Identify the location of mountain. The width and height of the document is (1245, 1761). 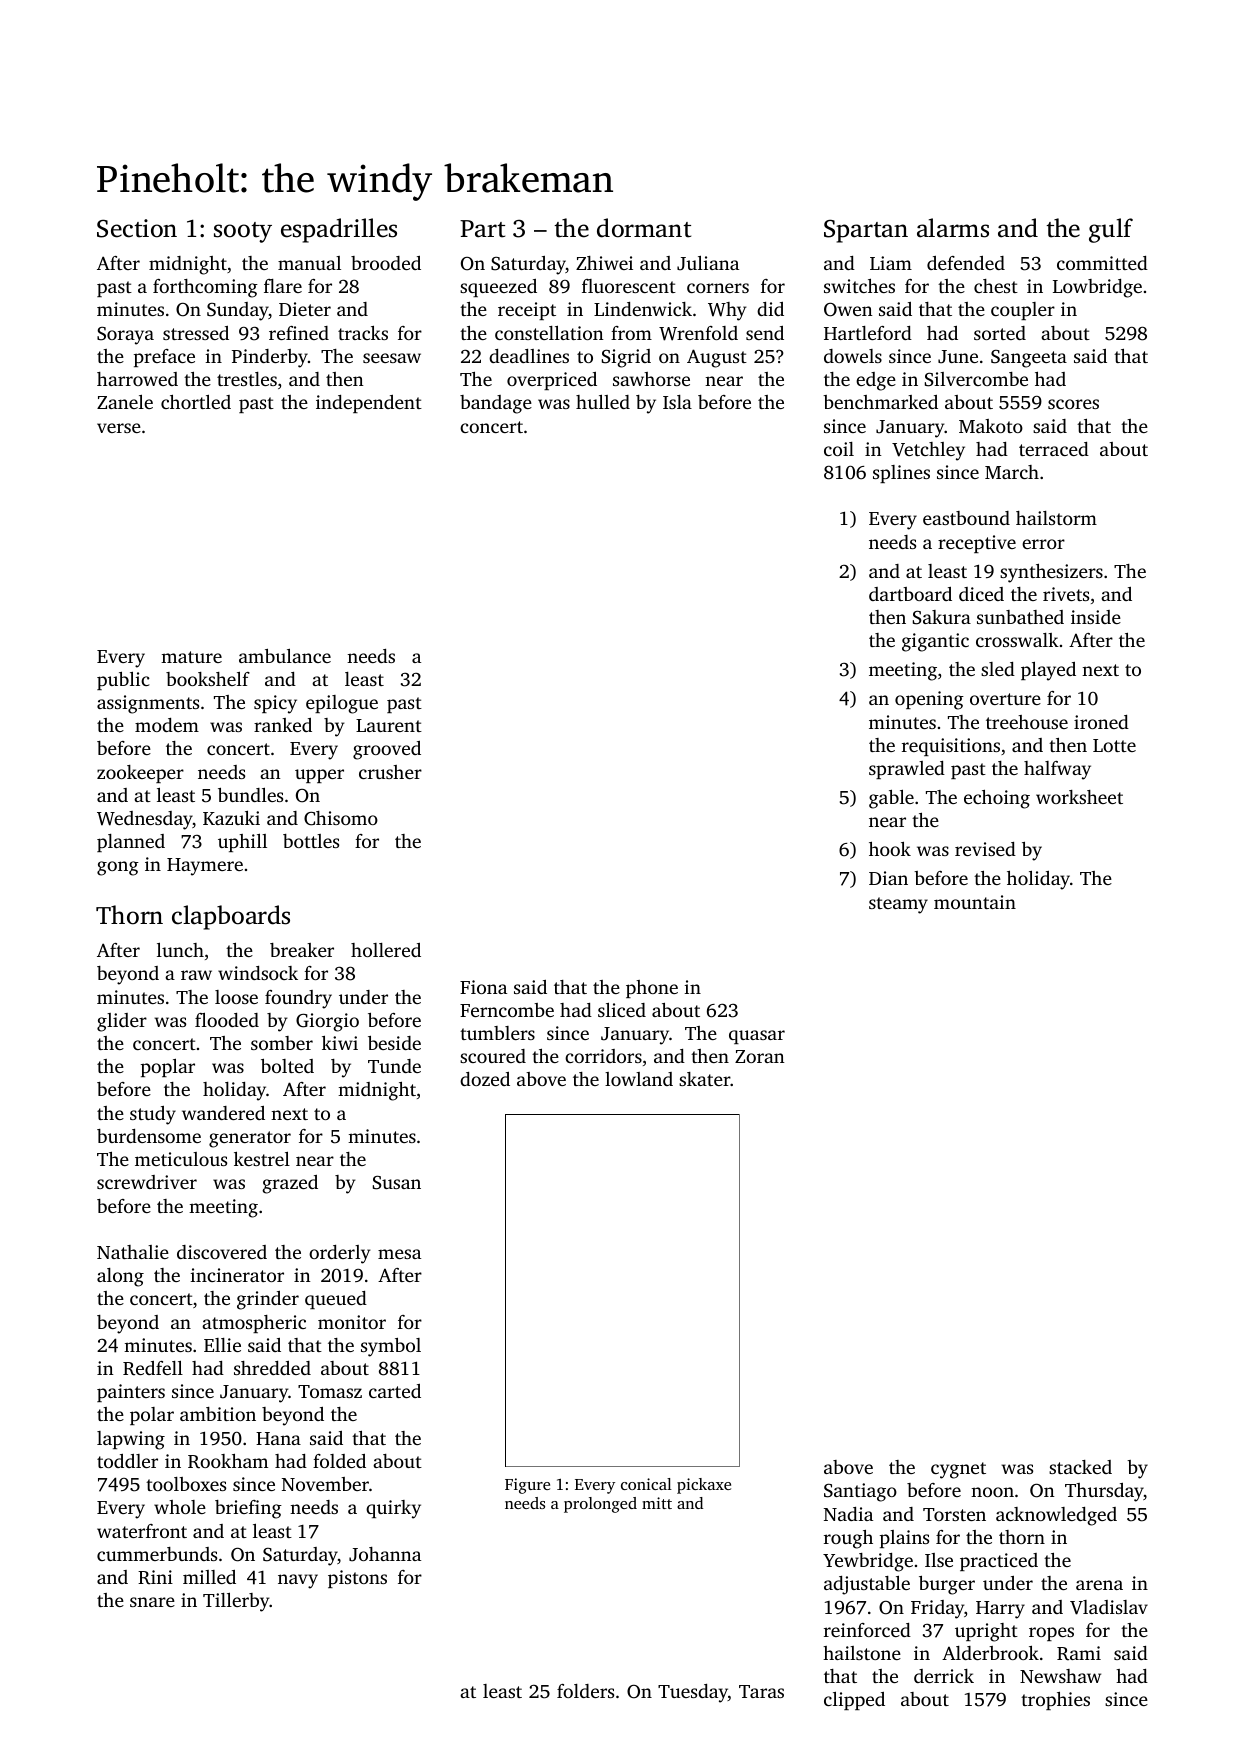
(975, 902).
